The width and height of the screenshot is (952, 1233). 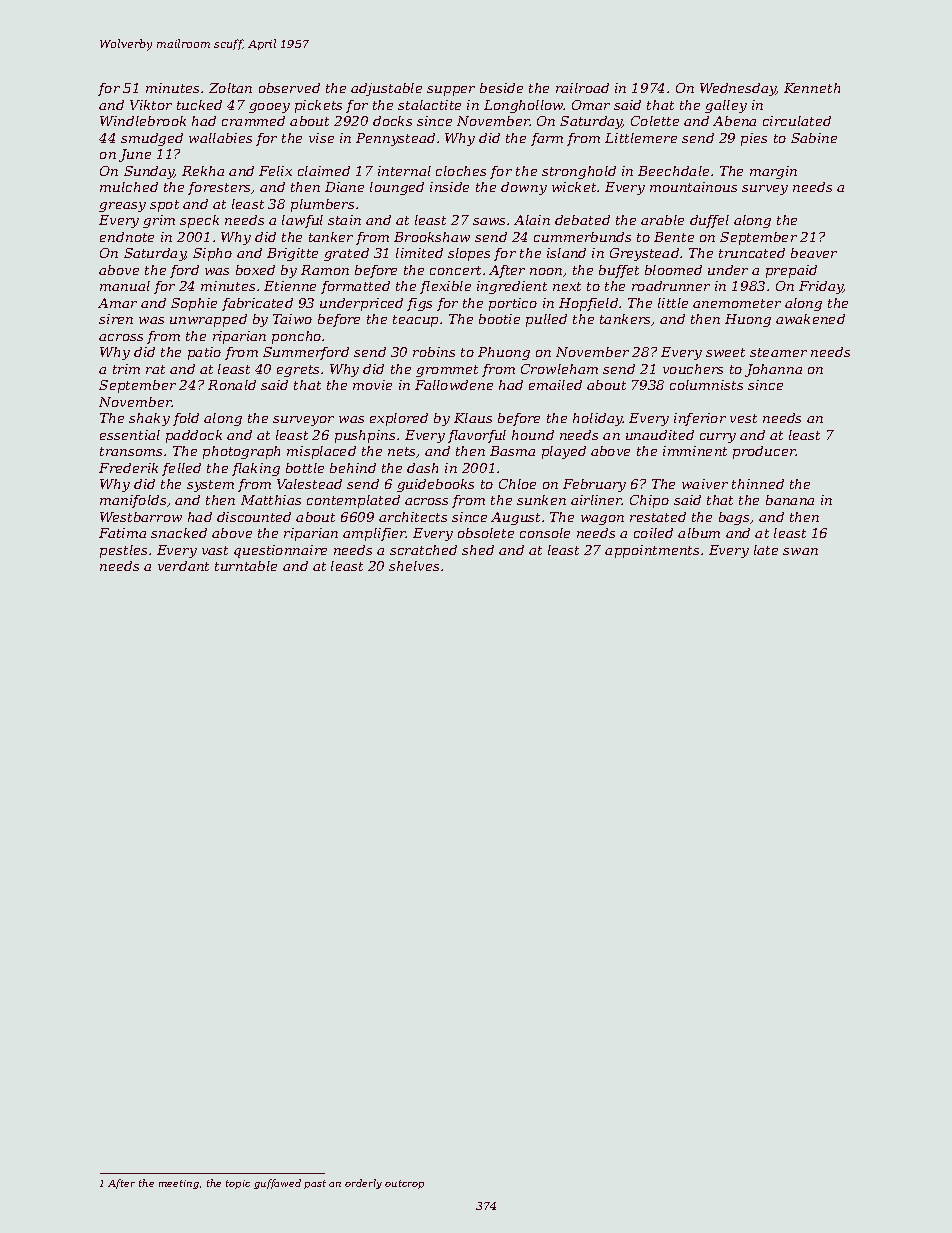 I want to click on orderly, so click(x=363, y=1184).
